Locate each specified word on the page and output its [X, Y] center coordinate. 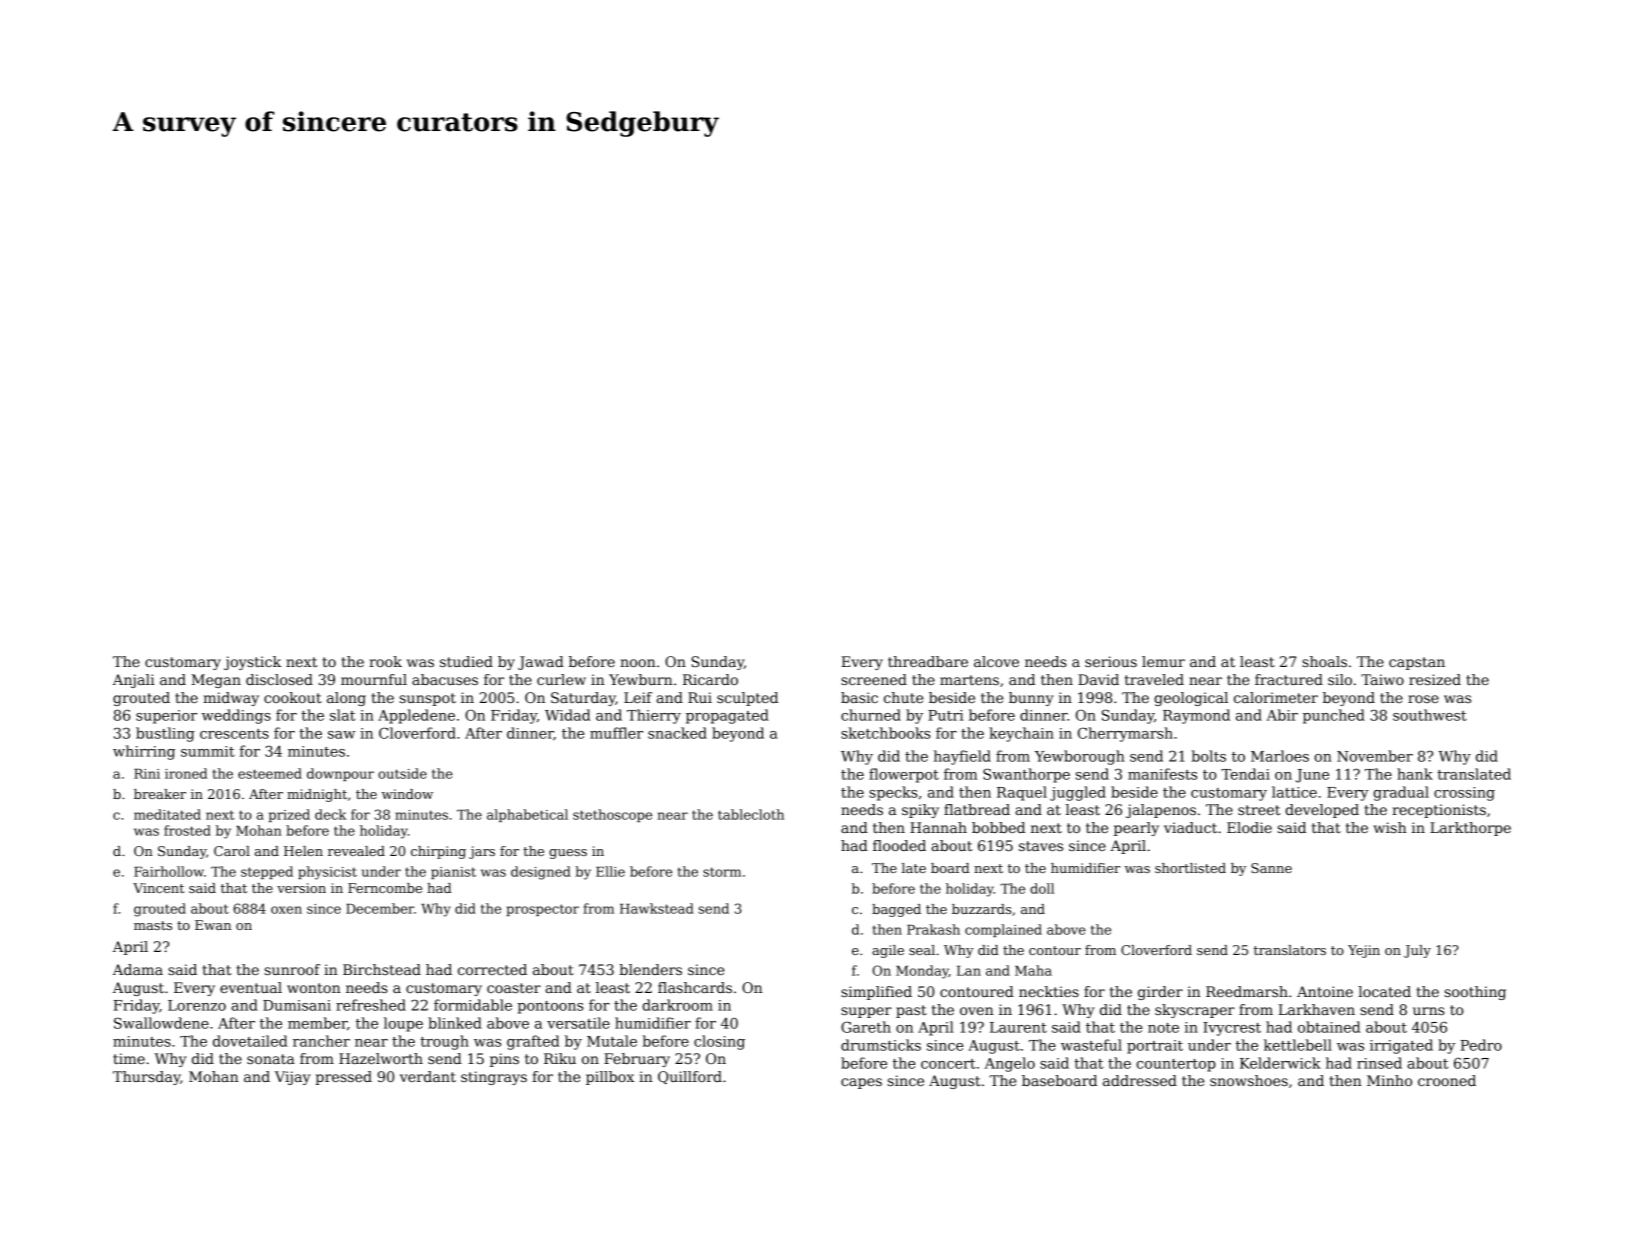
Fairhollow [169, 871]
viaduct [1190, 827]
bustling [165, 734]
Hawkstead [657, 908]
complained [1003, 930]
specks [893, 793]
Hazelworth [381, 1058]
